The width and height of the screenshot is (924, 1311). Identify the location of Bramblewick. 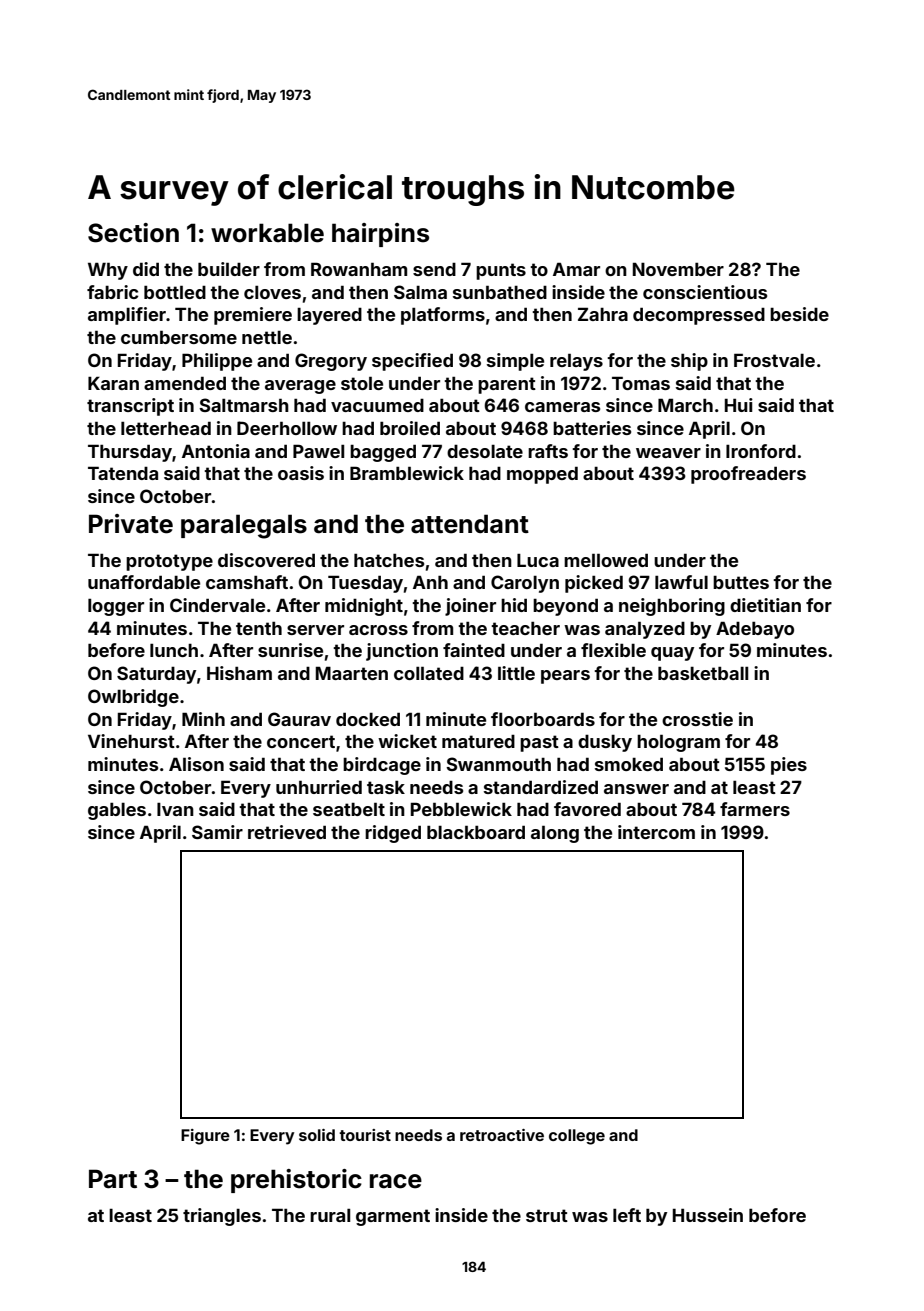
(407, 473).
